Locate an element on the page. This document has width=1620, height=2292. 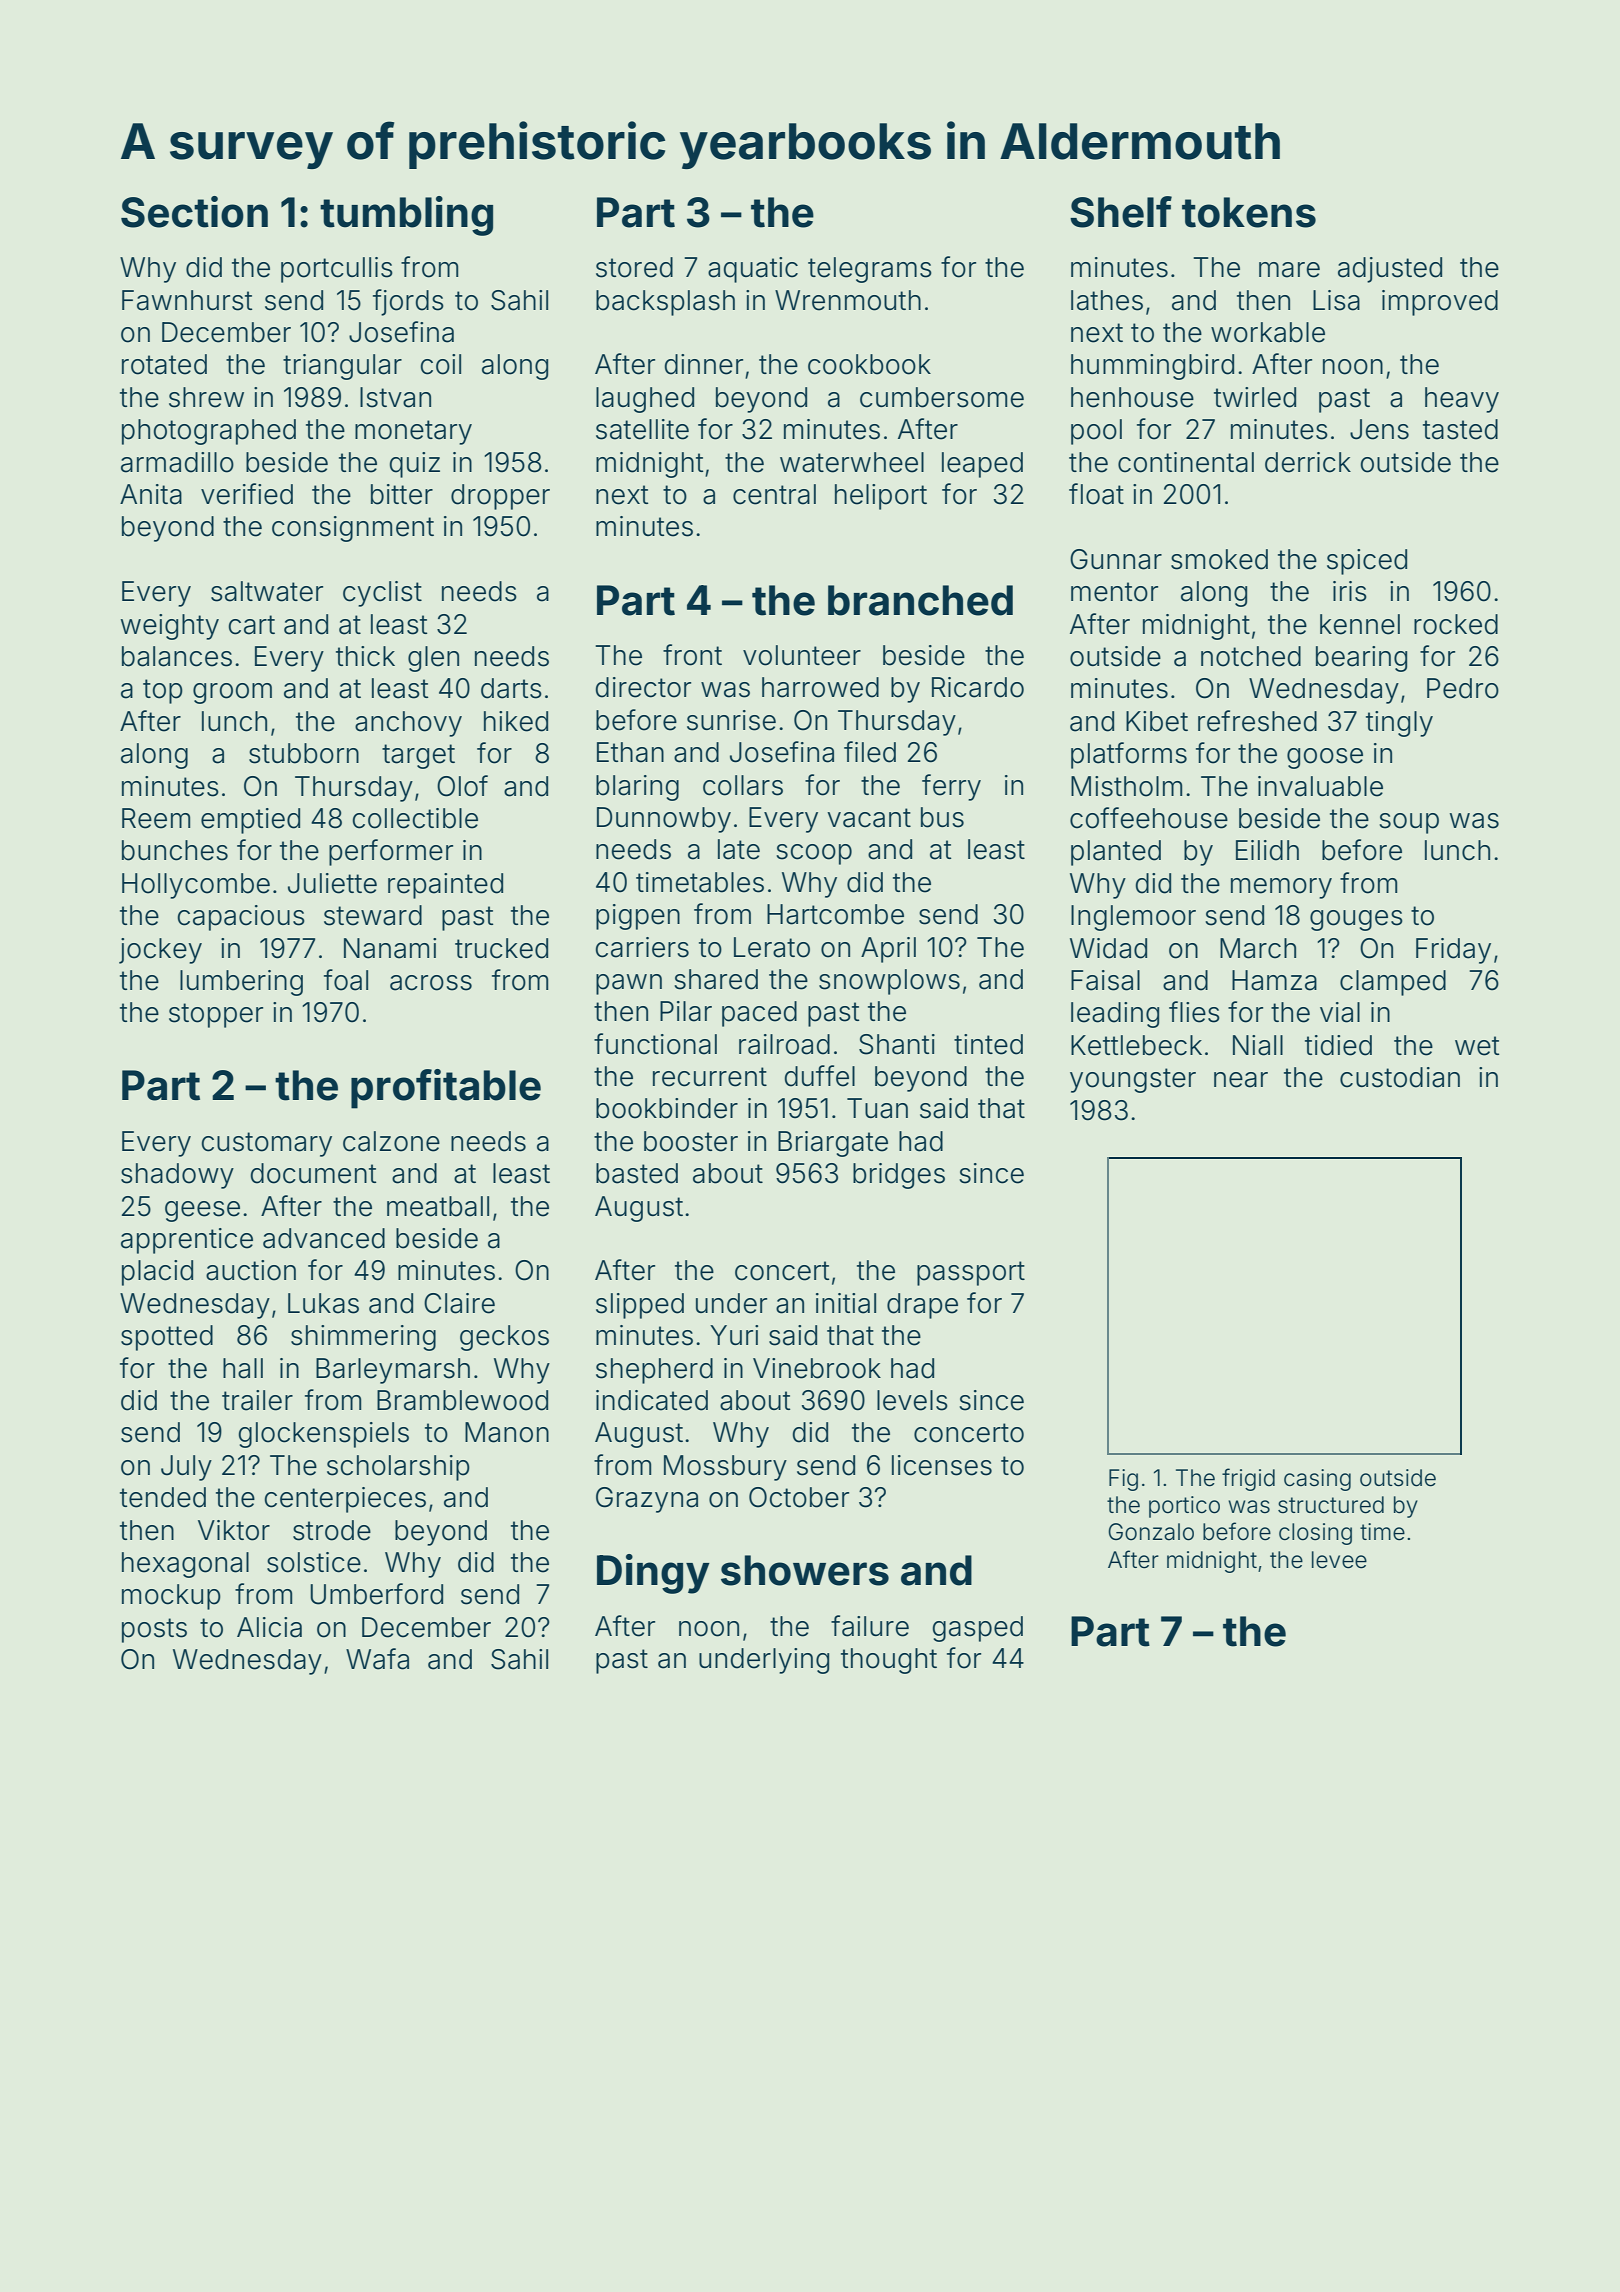
hall is located at coordinates (243, 1368).
